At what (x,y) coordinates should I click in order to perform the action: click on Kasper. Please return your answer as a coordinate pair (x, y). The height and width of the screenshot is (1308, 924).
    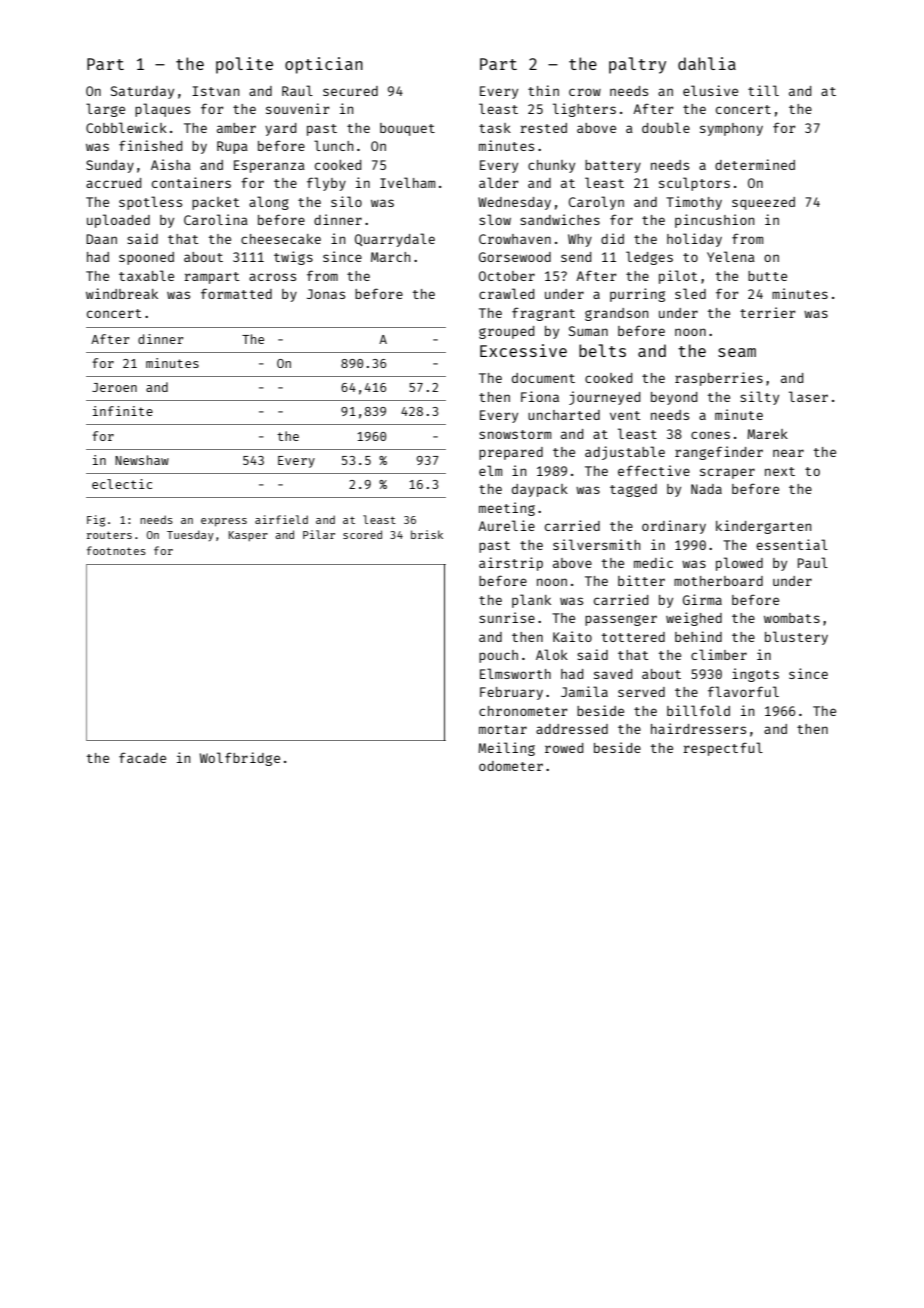
    Looking at the image, I should click on (248, 536).
